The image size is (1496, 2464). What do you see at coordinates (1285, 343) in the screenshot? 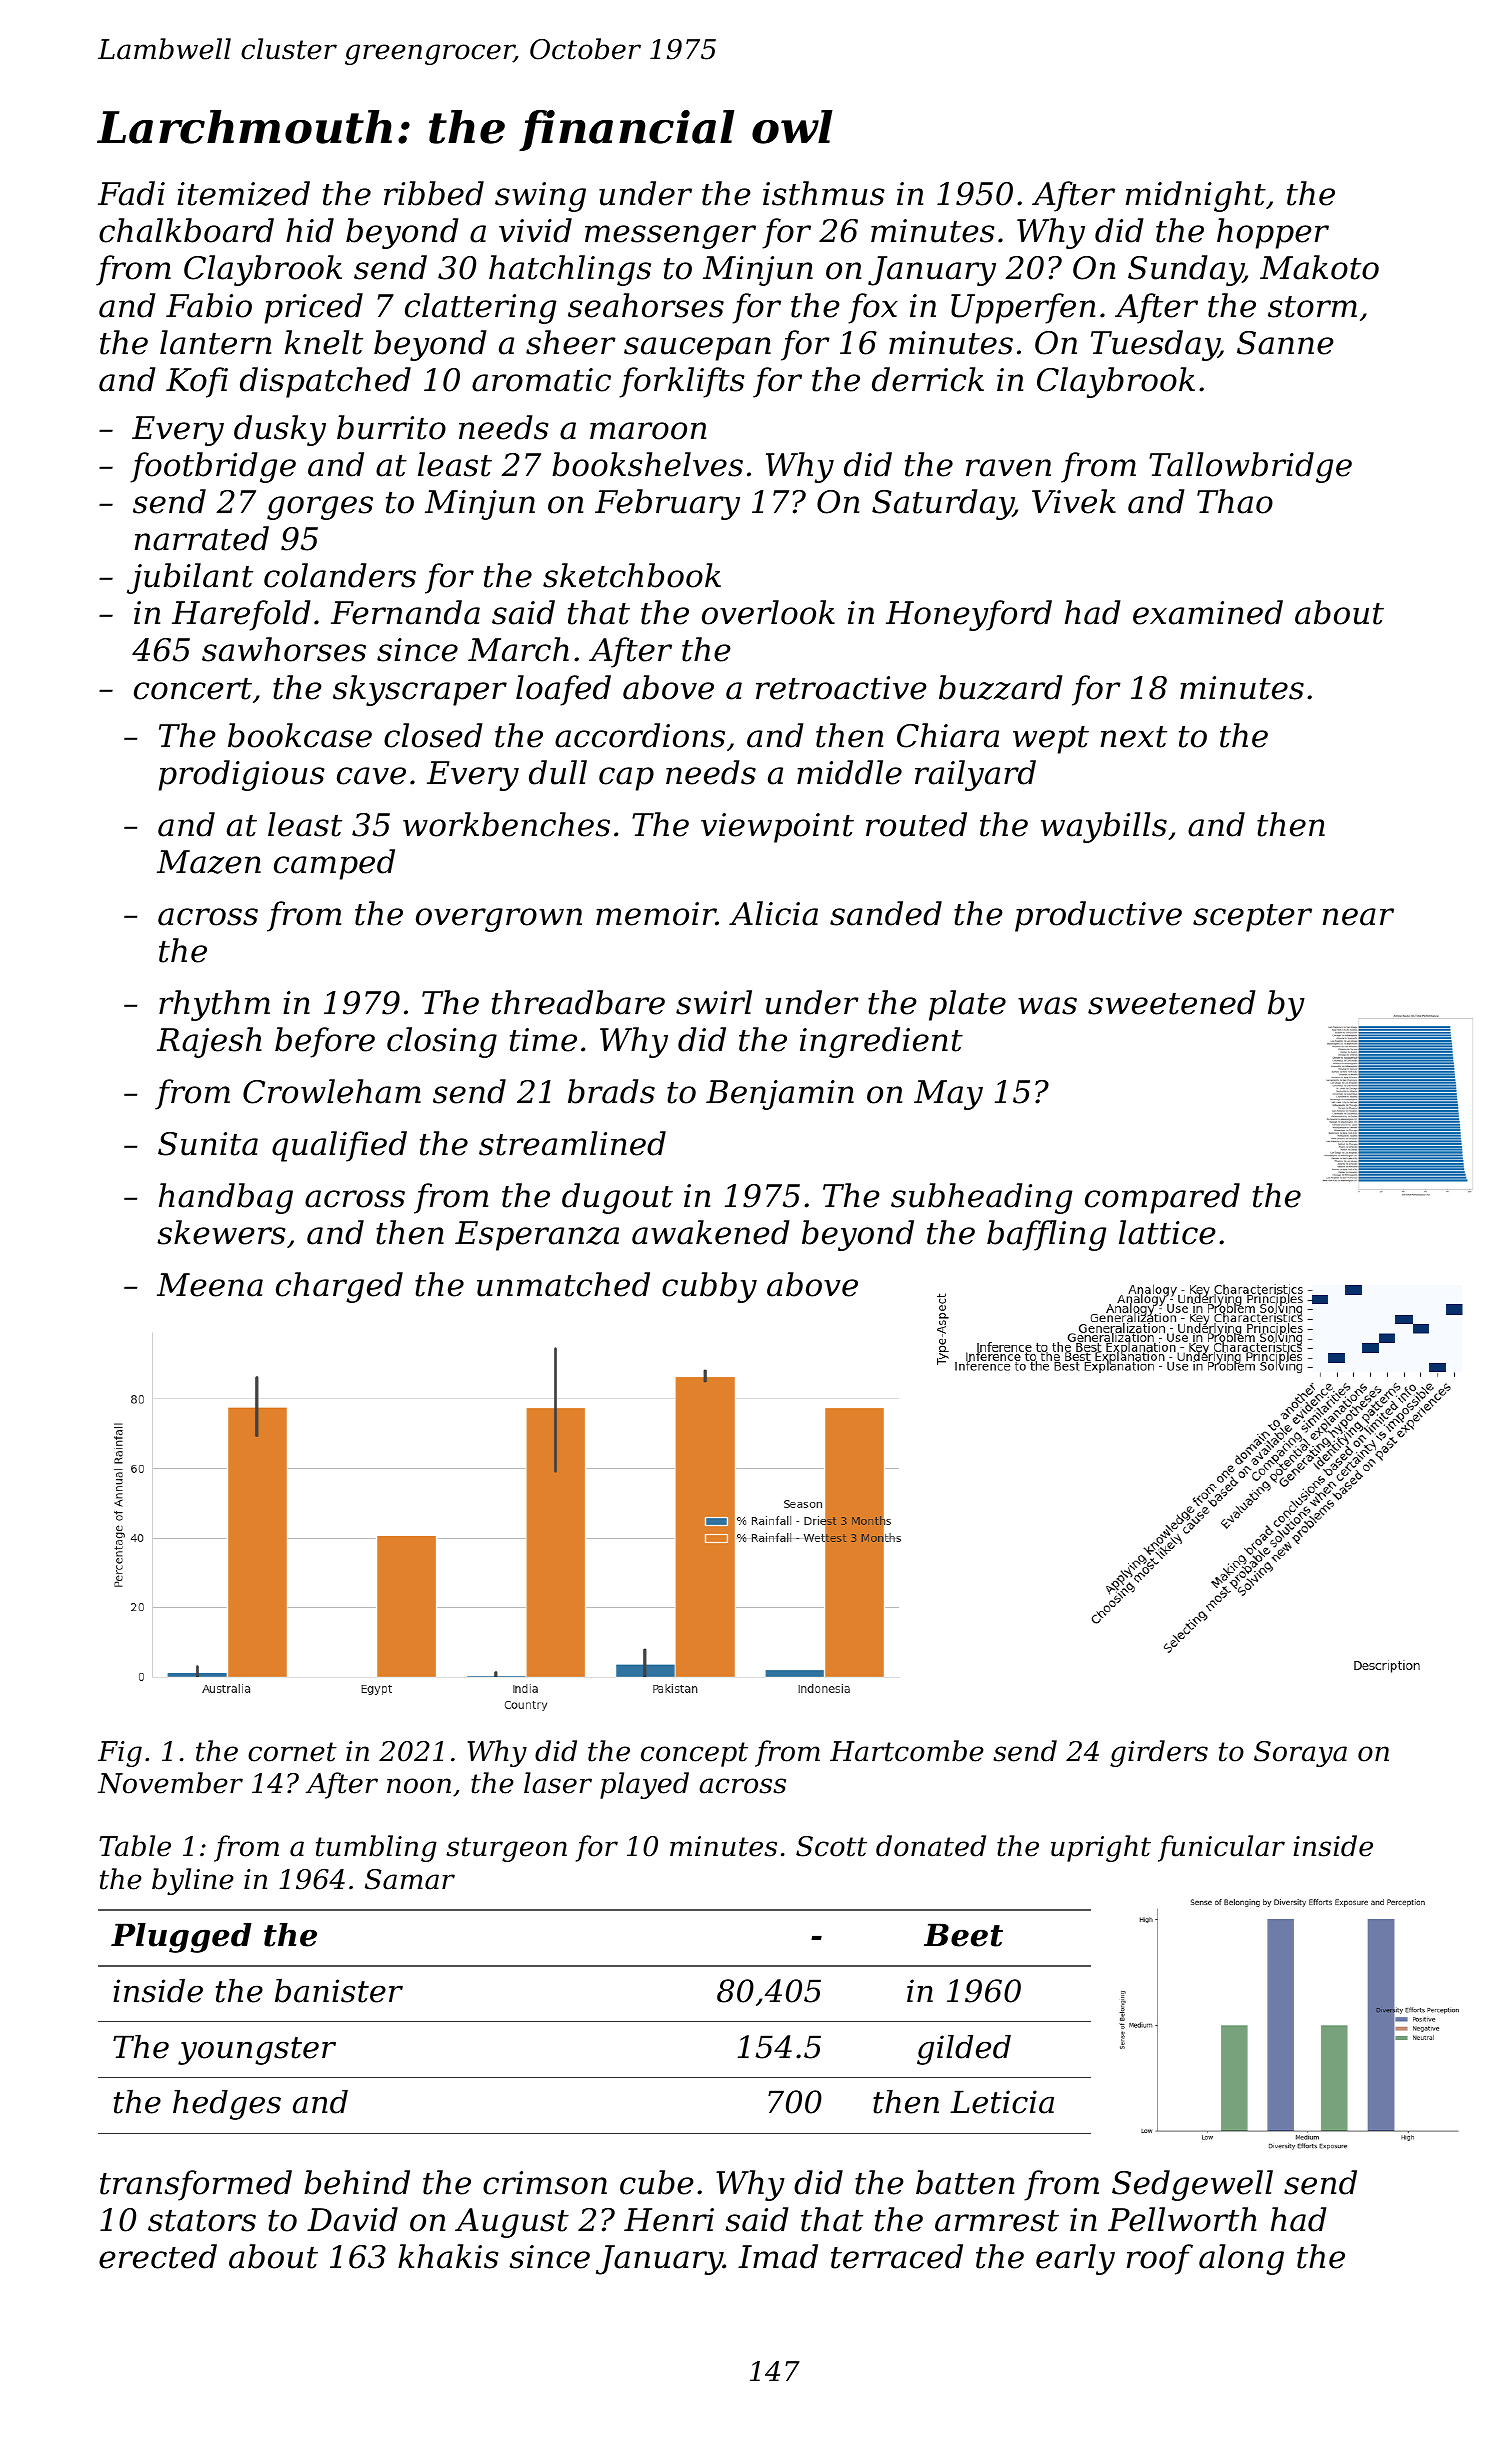
I see `Sanne` at bounding box center [1285, 343].
